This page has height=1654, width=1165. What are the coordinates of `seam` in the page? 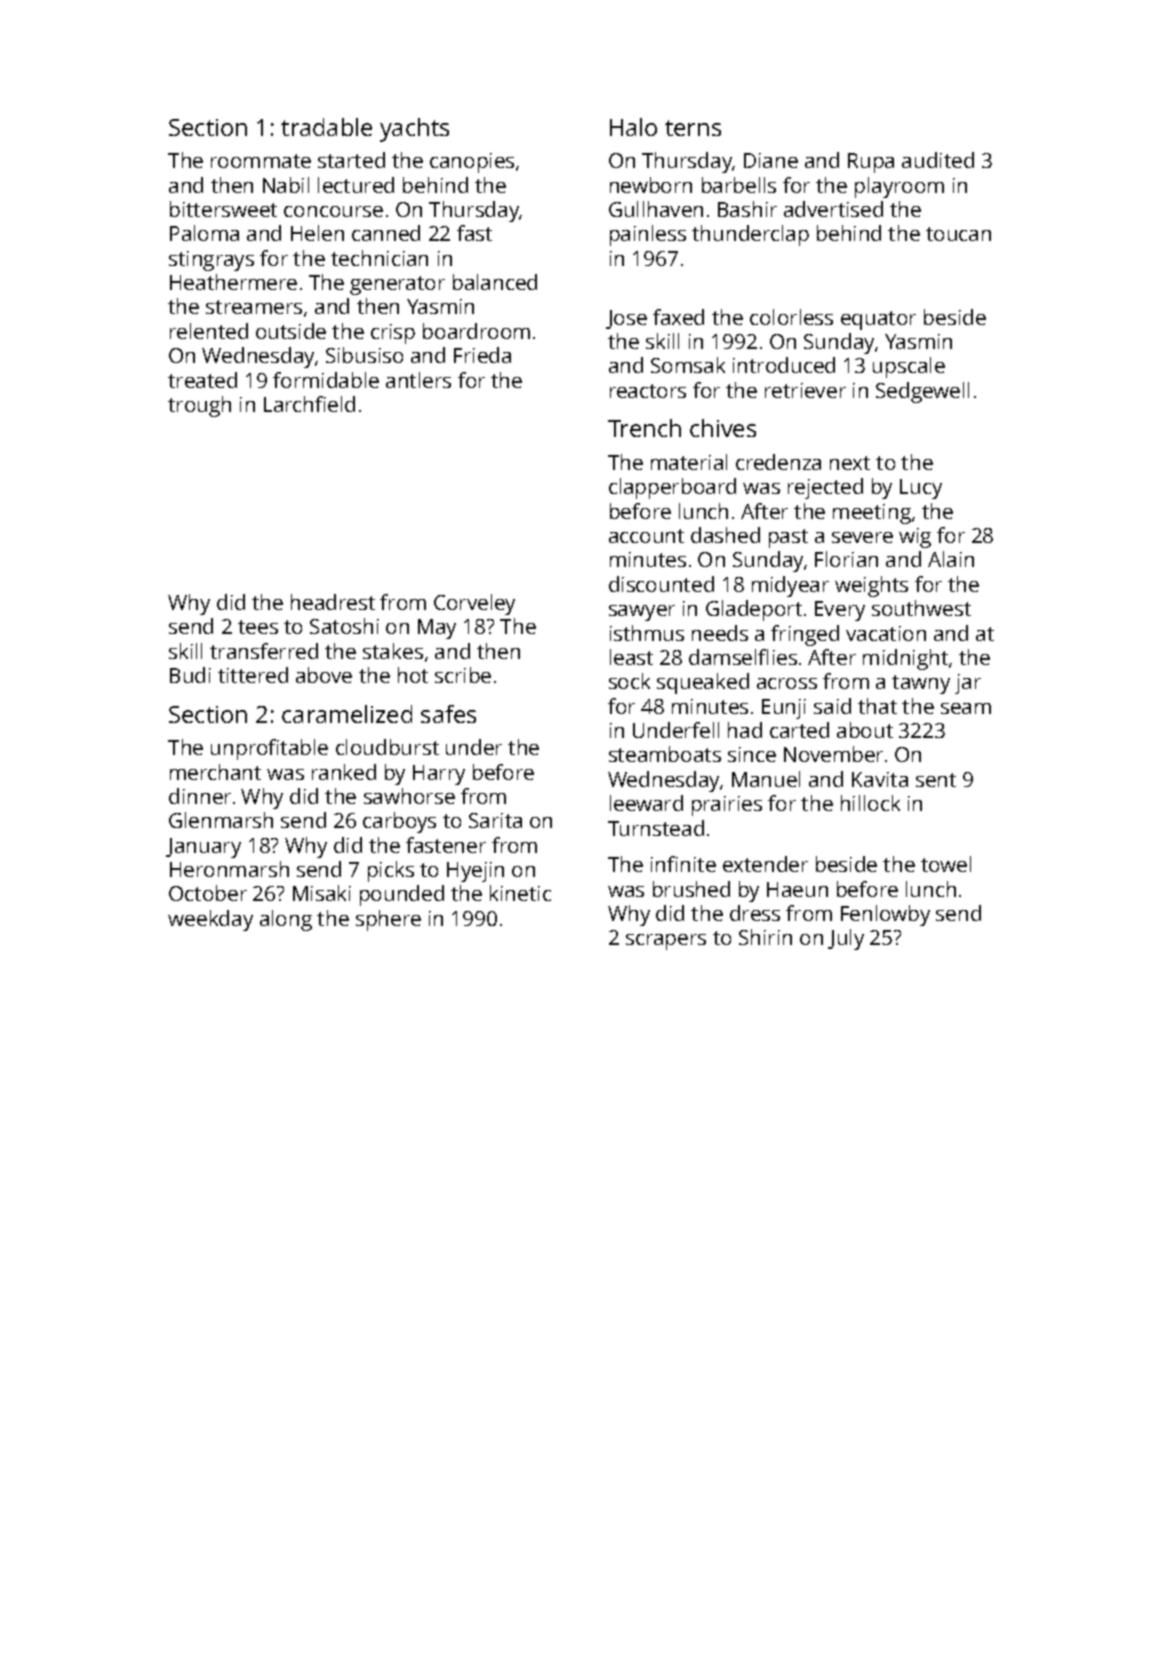 It's located at (966, 708).
